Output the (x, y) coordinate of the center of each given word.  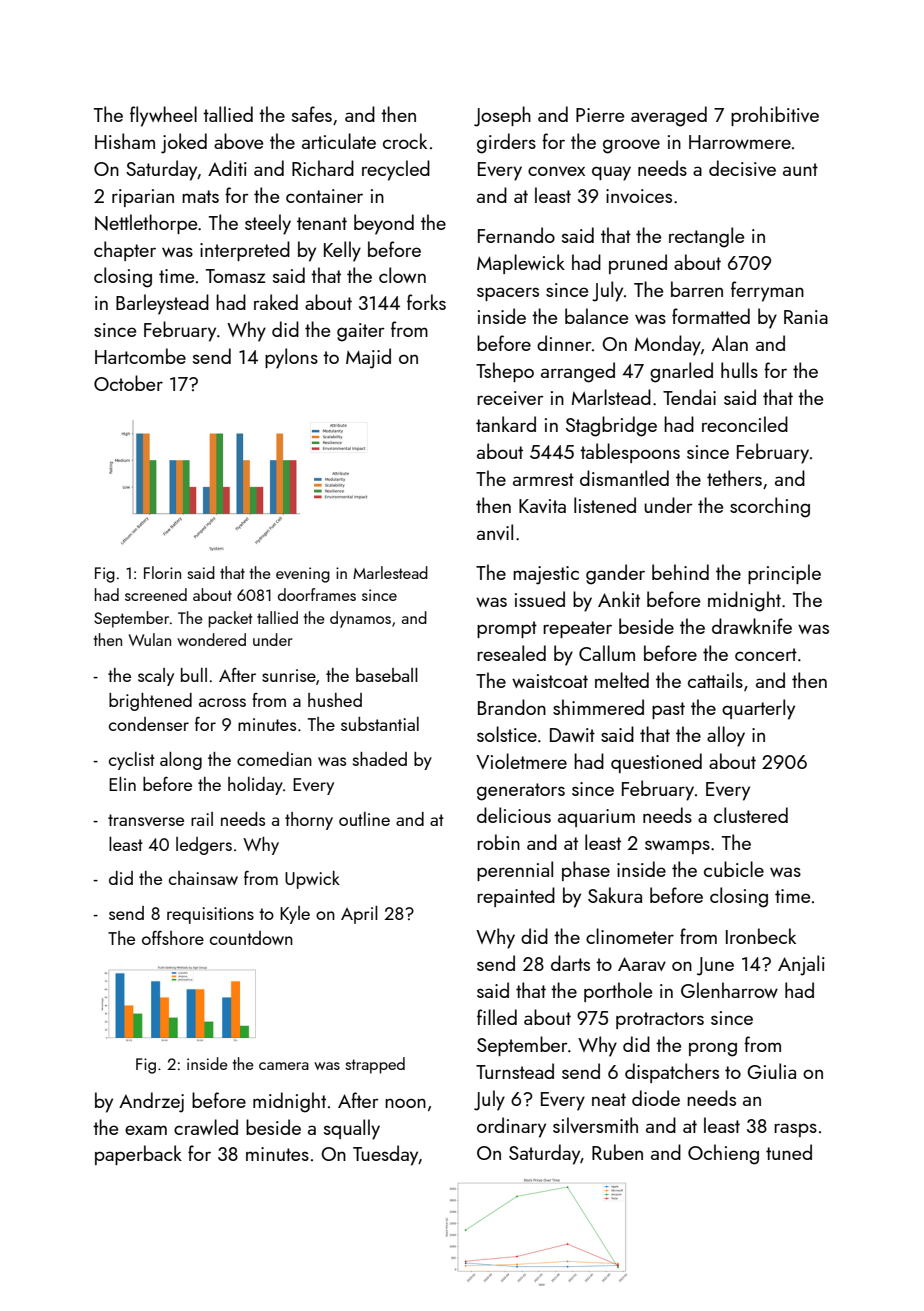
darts (570, 963)
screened (156, 594)
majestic (546, 575)
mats (200, 196)
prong (713, 1049)
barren (697, 289)
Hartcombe (140, 356)
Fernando (516, 235)
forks (426, 302)
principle (784, 574)
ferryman (767, 291)
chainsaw (203, 878)
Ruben (617, 1152)
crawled (206, 1127)
